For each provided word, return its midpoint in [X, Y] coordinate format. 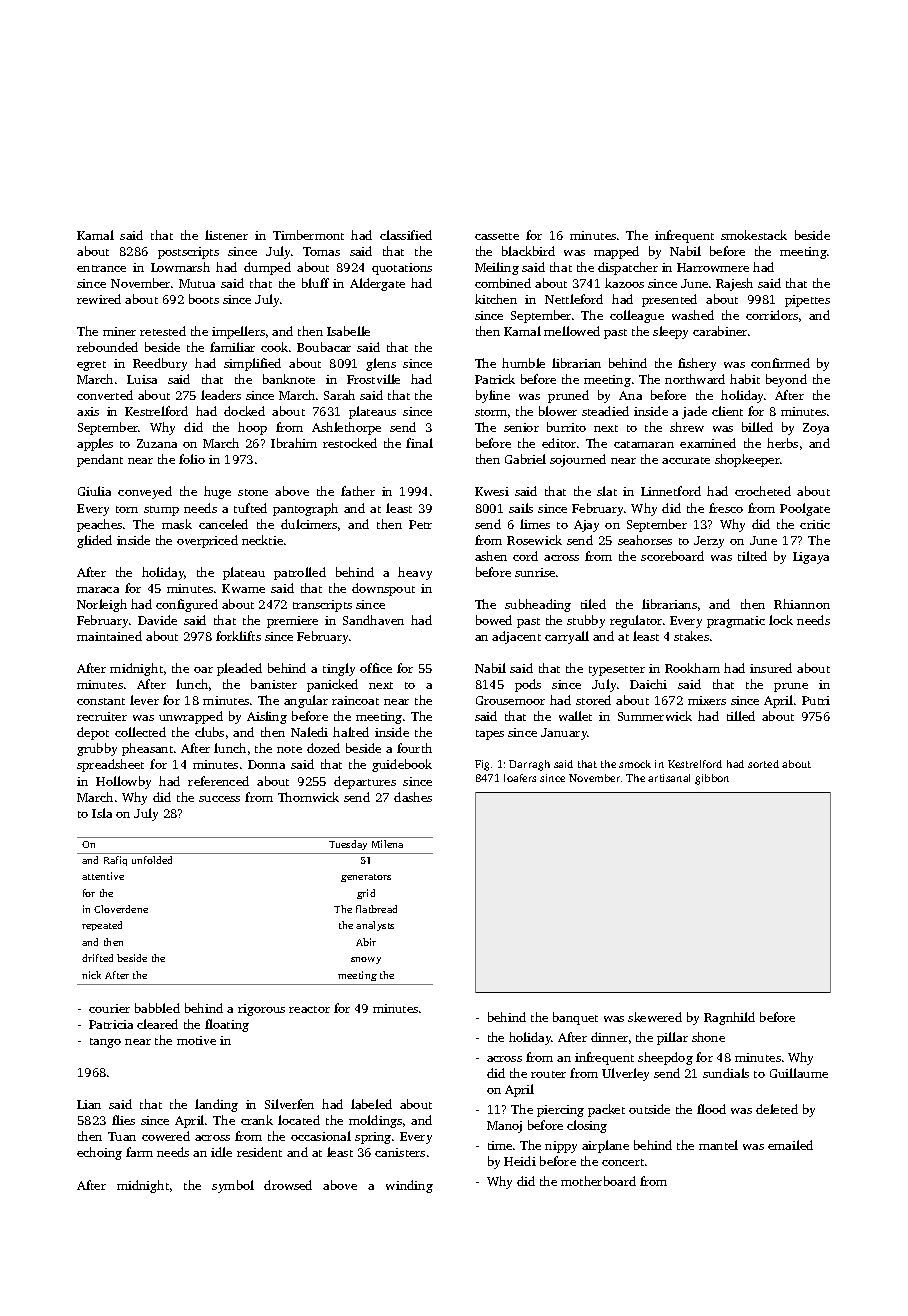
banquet [575, 1018]
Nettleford [574, 299]
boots [204, 299]
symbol [233, 1186]
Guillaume [799, 1073]
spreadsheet [110, 765]
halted [351, 732]
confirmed [780, 363]
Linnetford [671, 491]
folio [192, 459]
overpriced [207, 541]
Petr [420, 524]
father [358, 491]
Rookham [692, 668]
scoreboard [672, 556]
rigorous [261, 1010]
